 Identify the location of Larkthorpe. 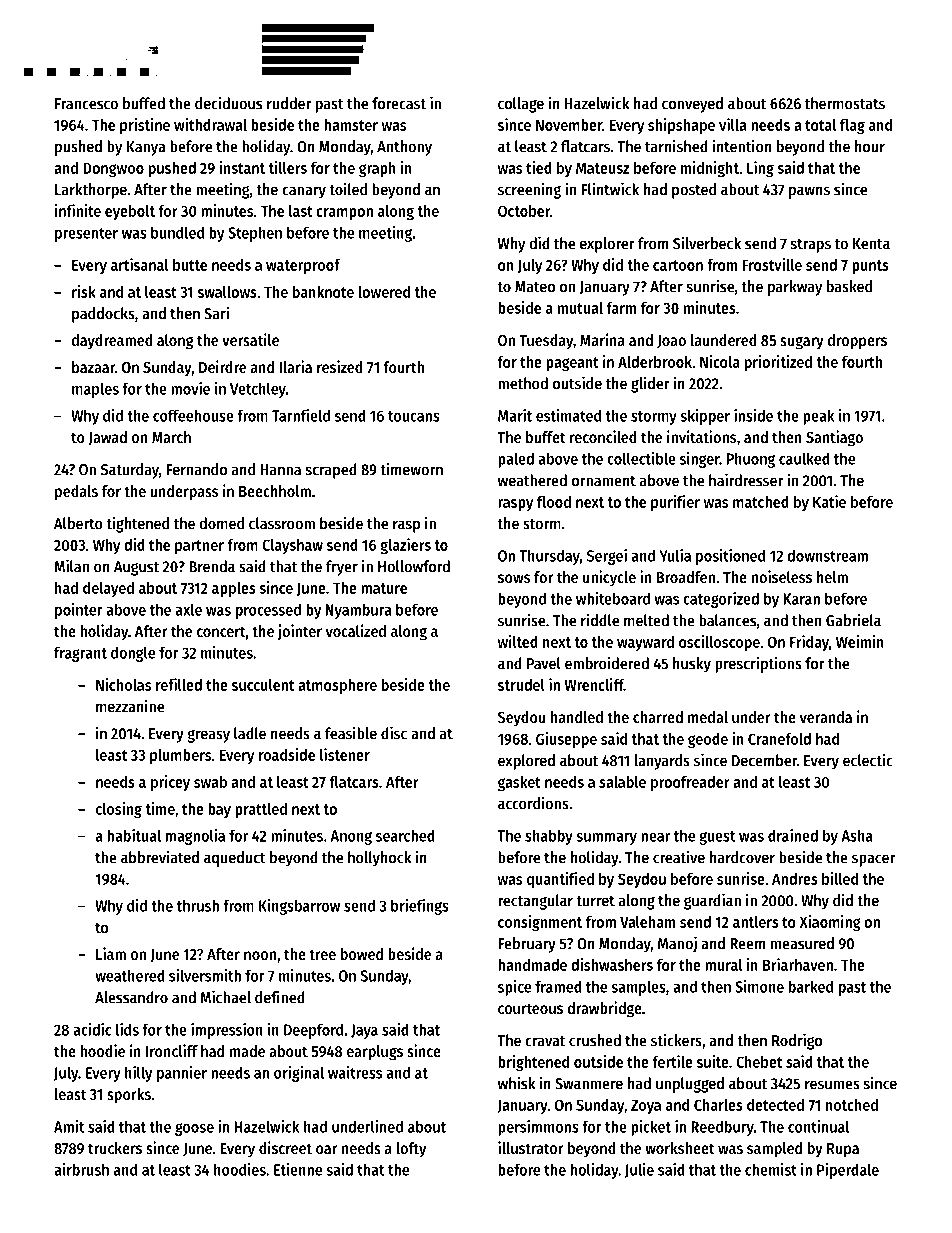
(91, 191).
